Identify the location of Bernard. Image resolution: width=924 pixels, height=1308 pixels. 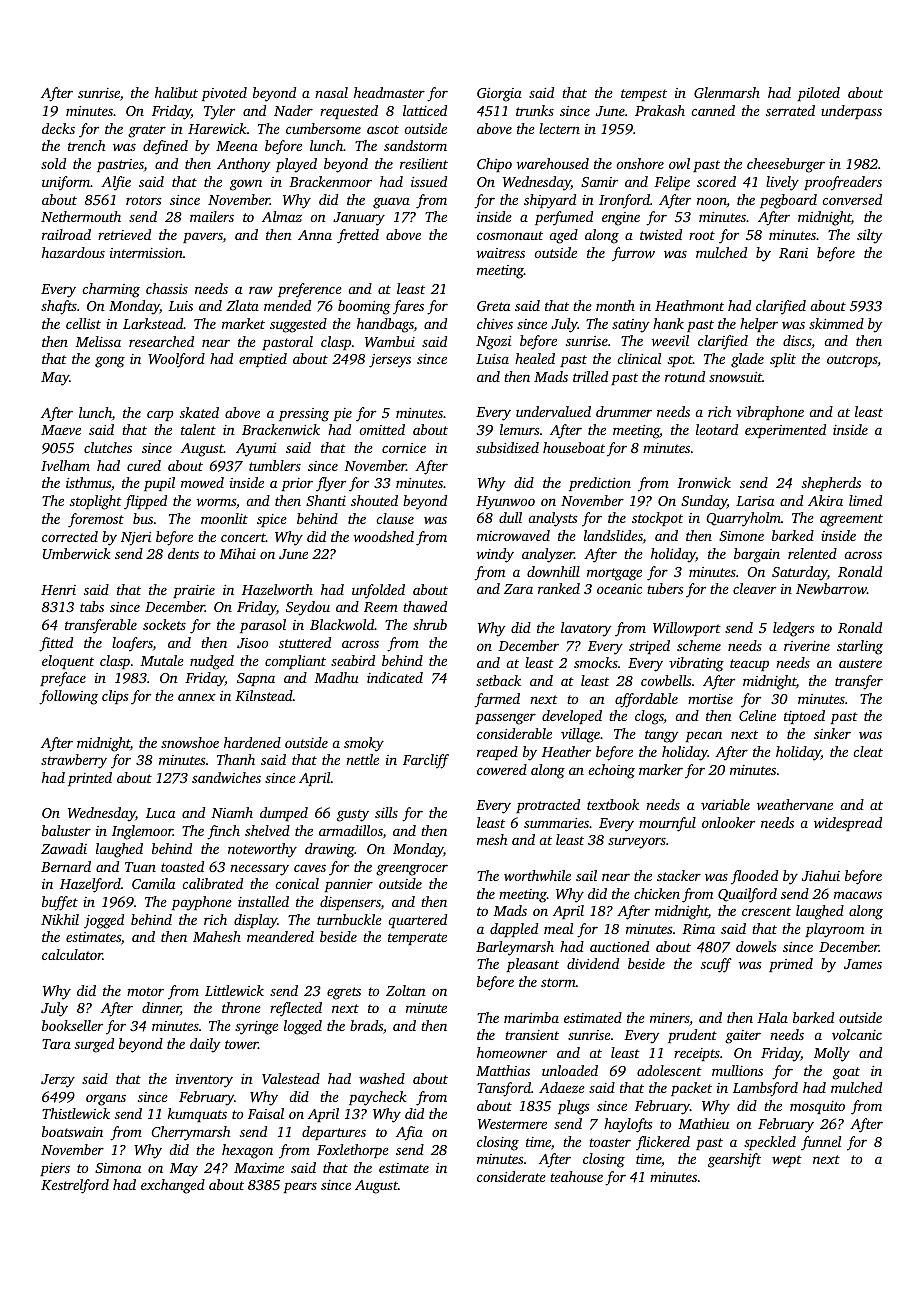
(66, 866).
